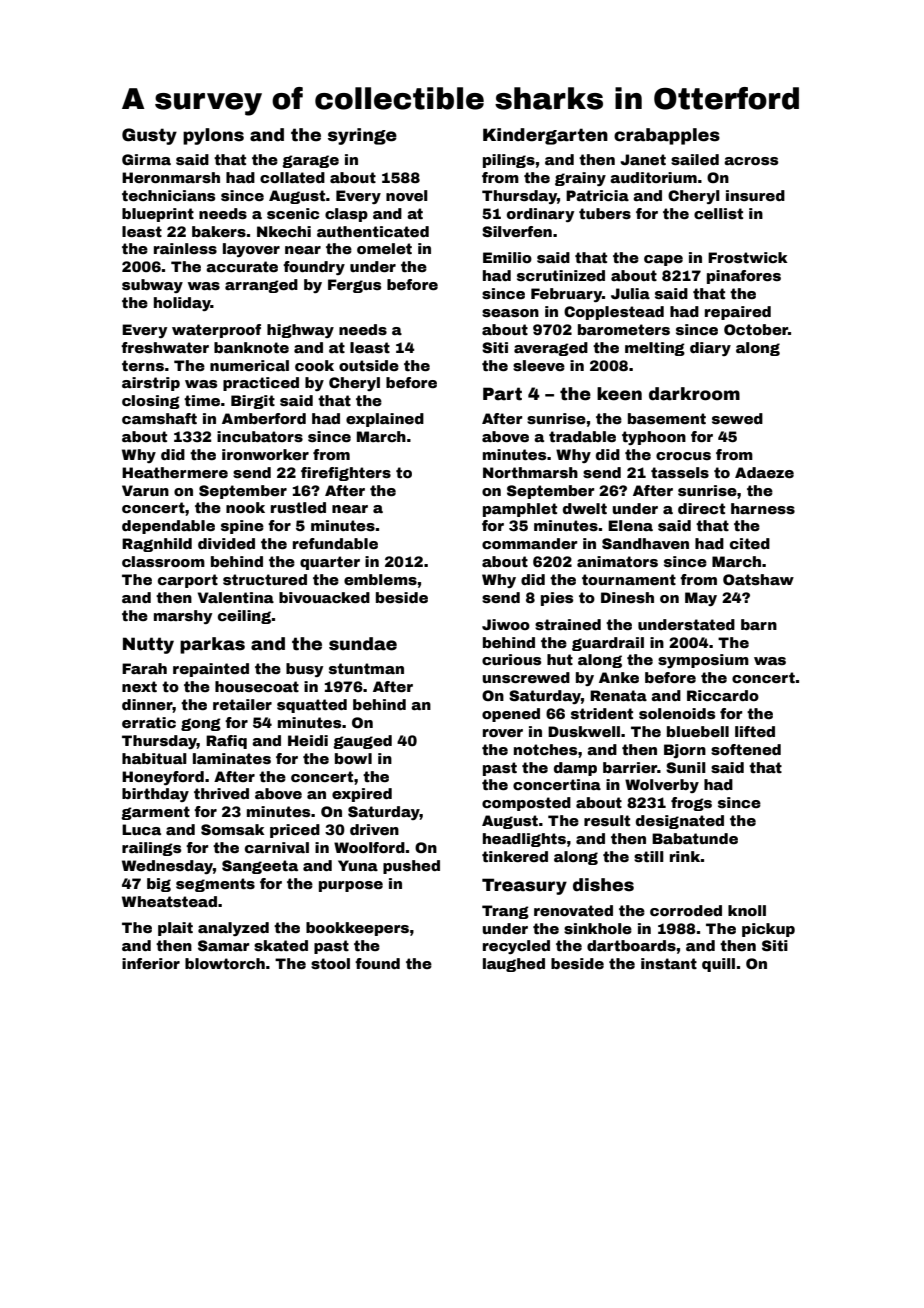 The image size is (924, 1308). Describe the element at coordinates (737, 418) in the screenshot. I see `sewed` at that location.
